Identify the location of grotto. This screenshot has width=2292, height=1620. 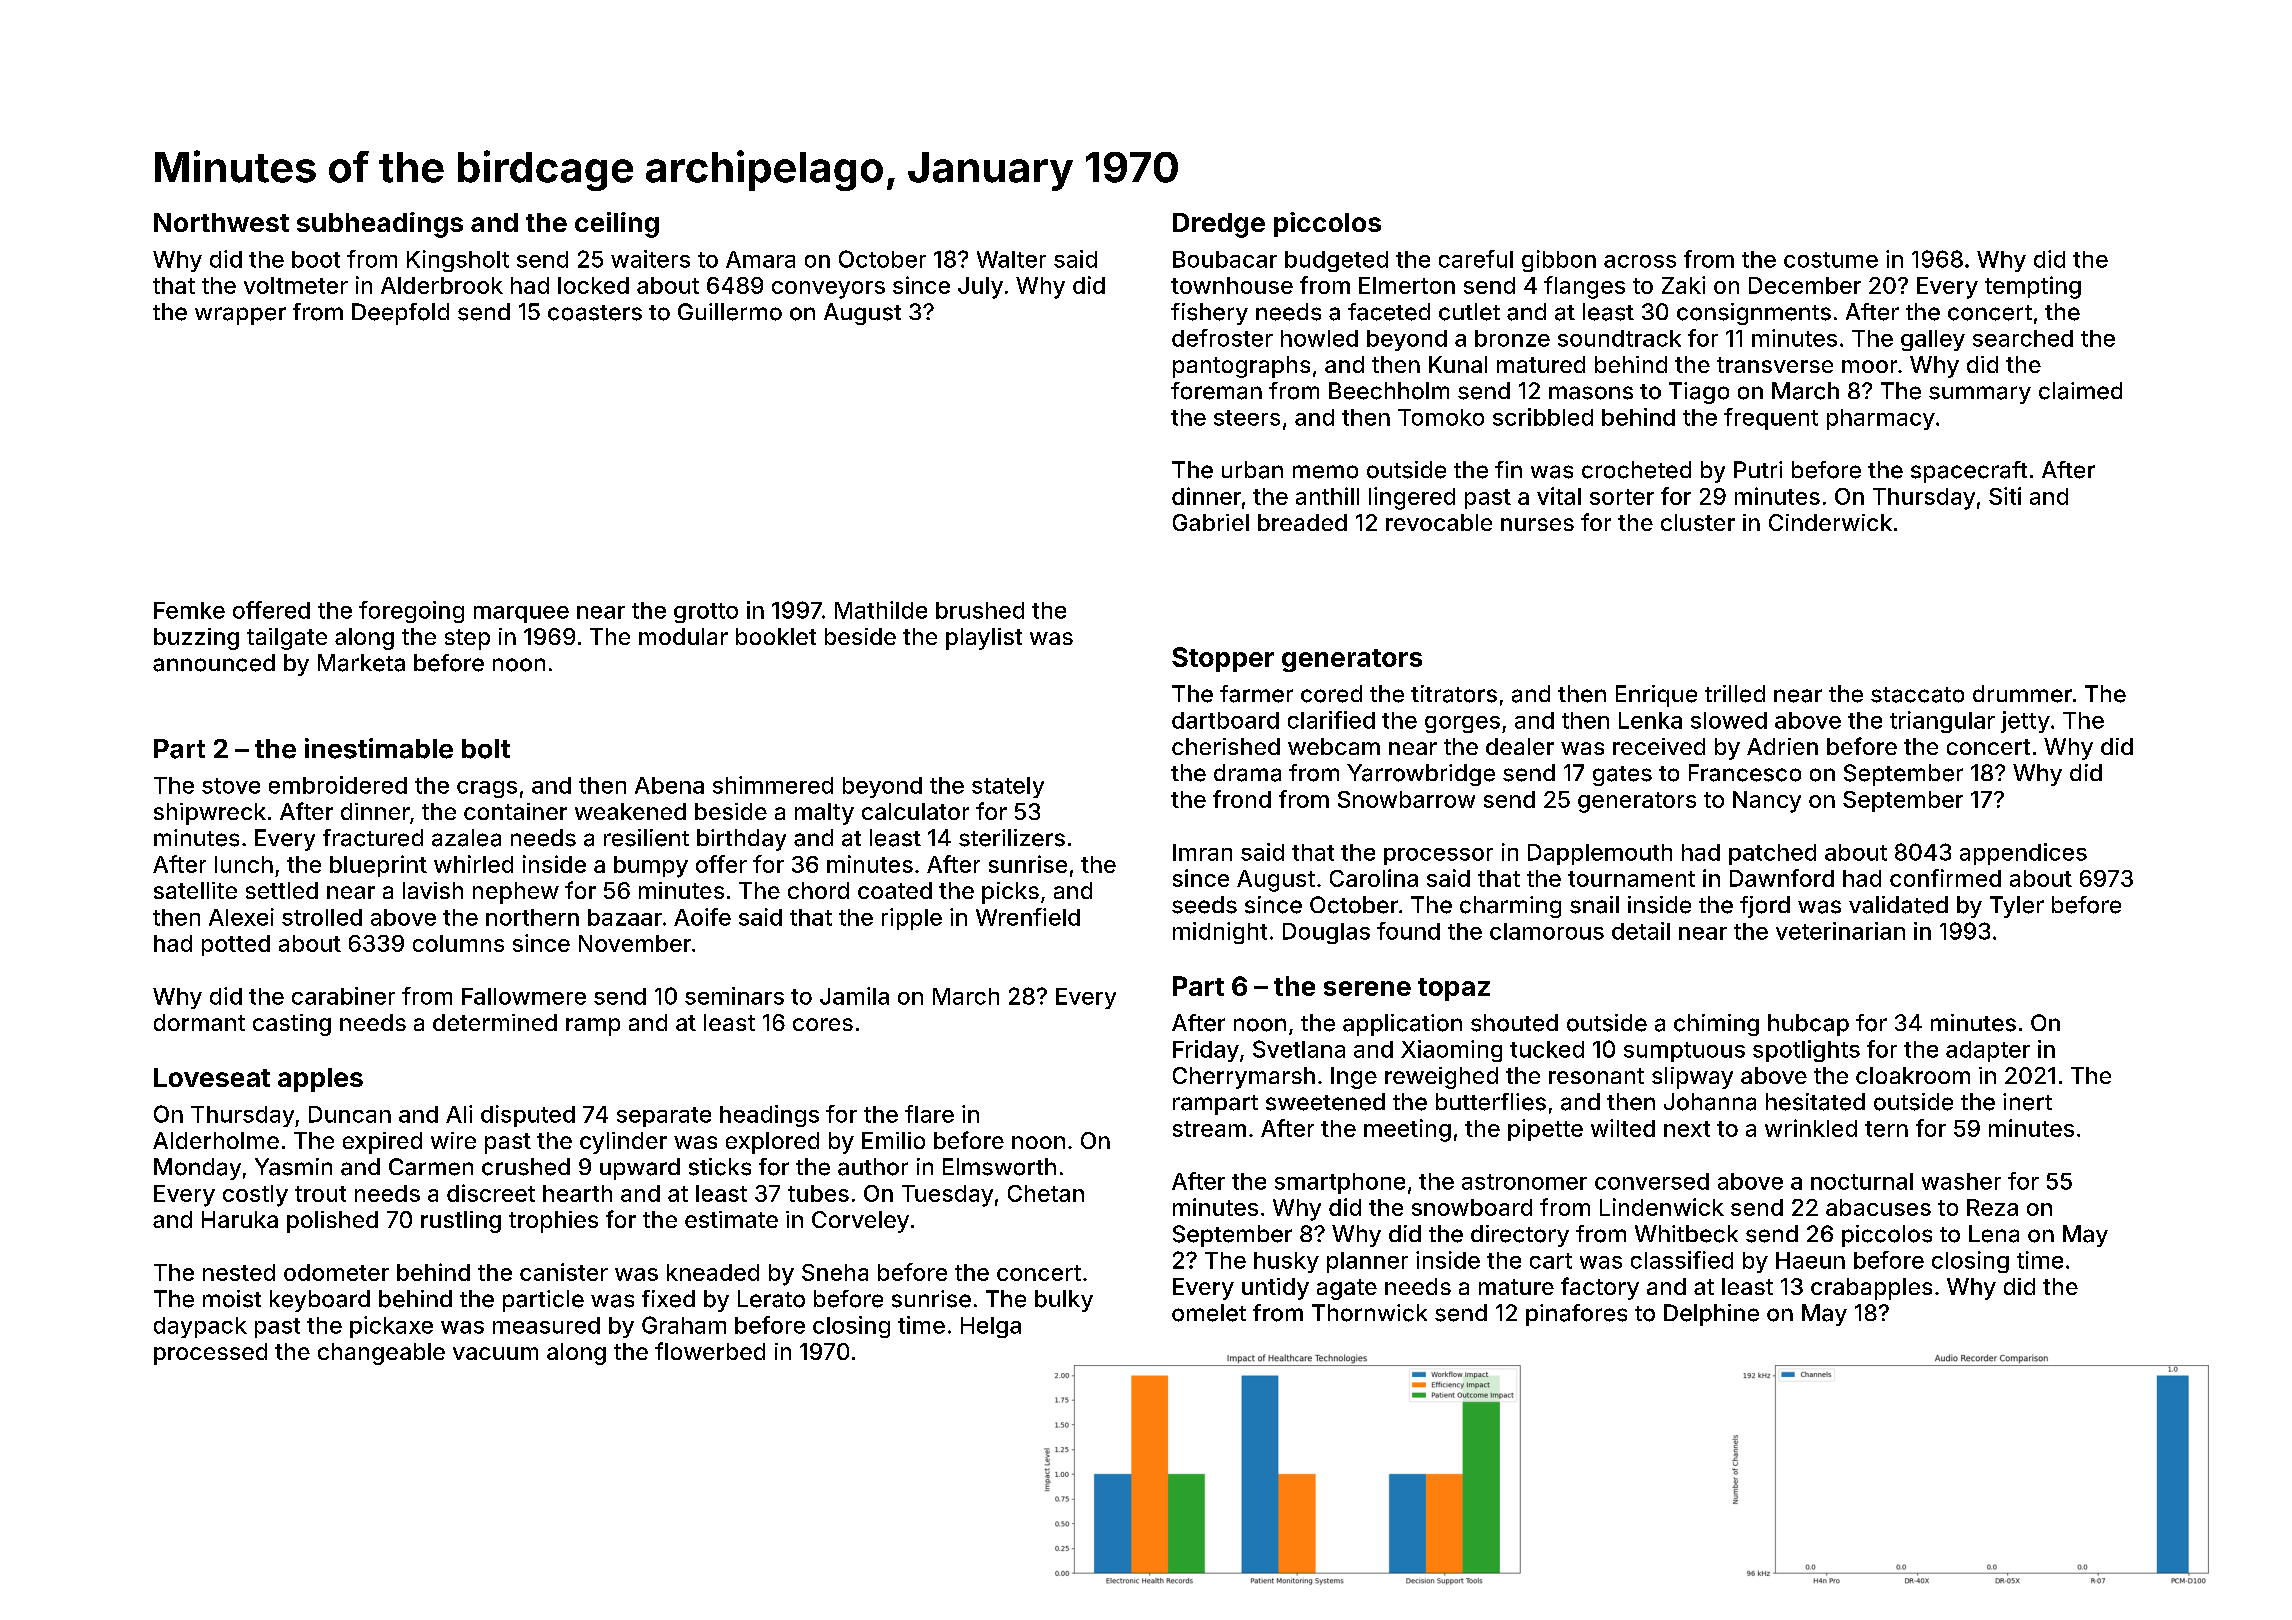
(706, 613).
